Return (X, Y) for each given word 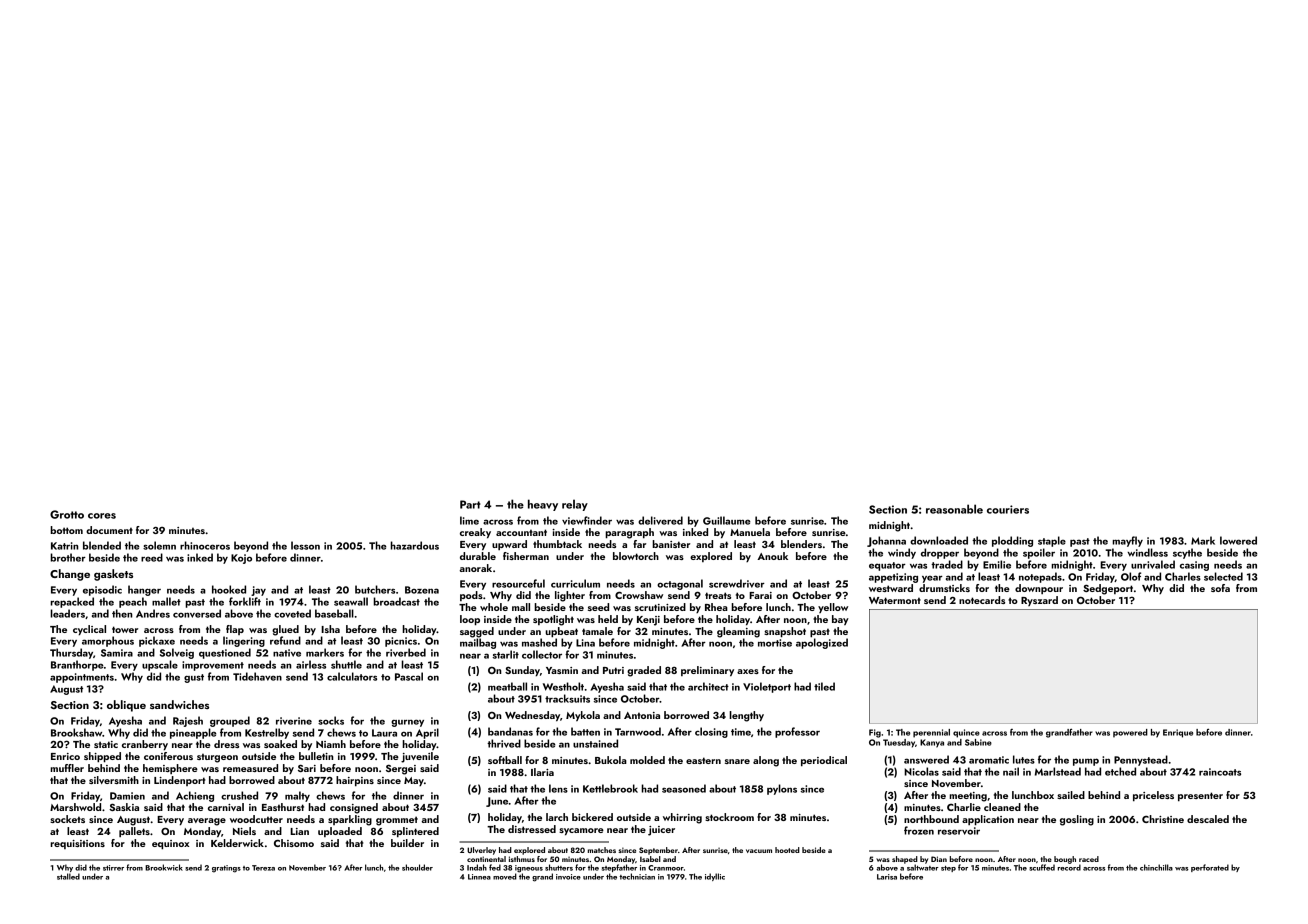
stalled (68, 876)
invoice (568, 877)
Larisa (887, 877)
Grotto (67, 514)
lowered (1238, 540)
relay (575, 505)
